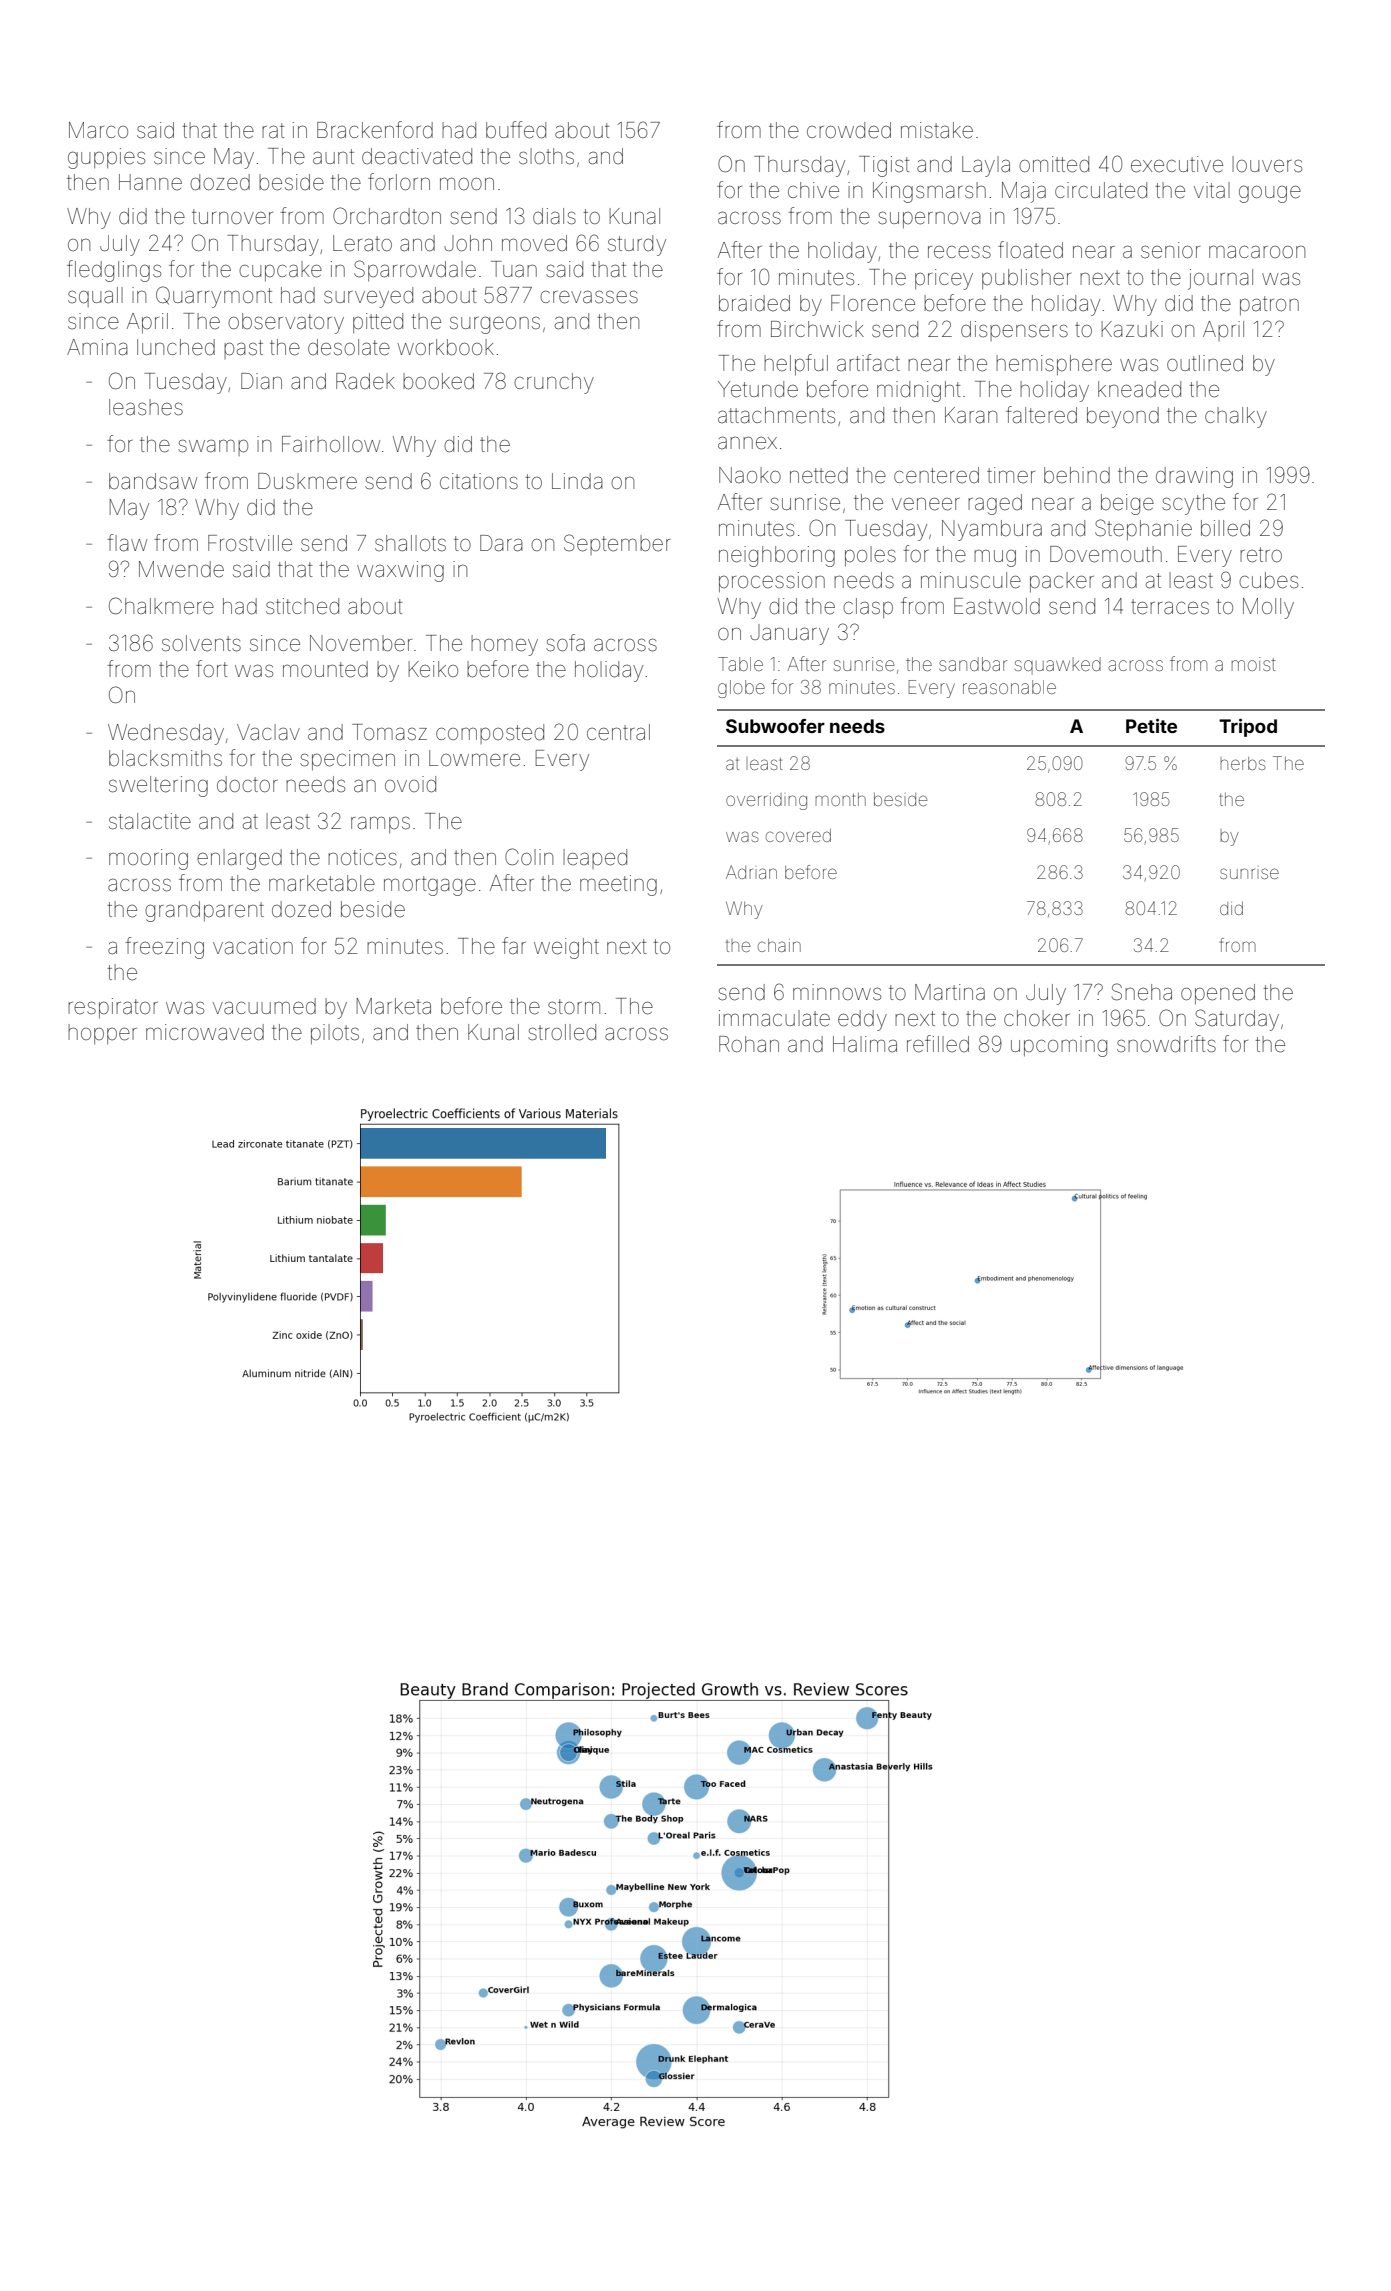 The height and width of the screenshot is (2291, 1391). Describe the element at coordinates (1166, 1044) in the screenshot. I see `snowdrifts` at that location.
